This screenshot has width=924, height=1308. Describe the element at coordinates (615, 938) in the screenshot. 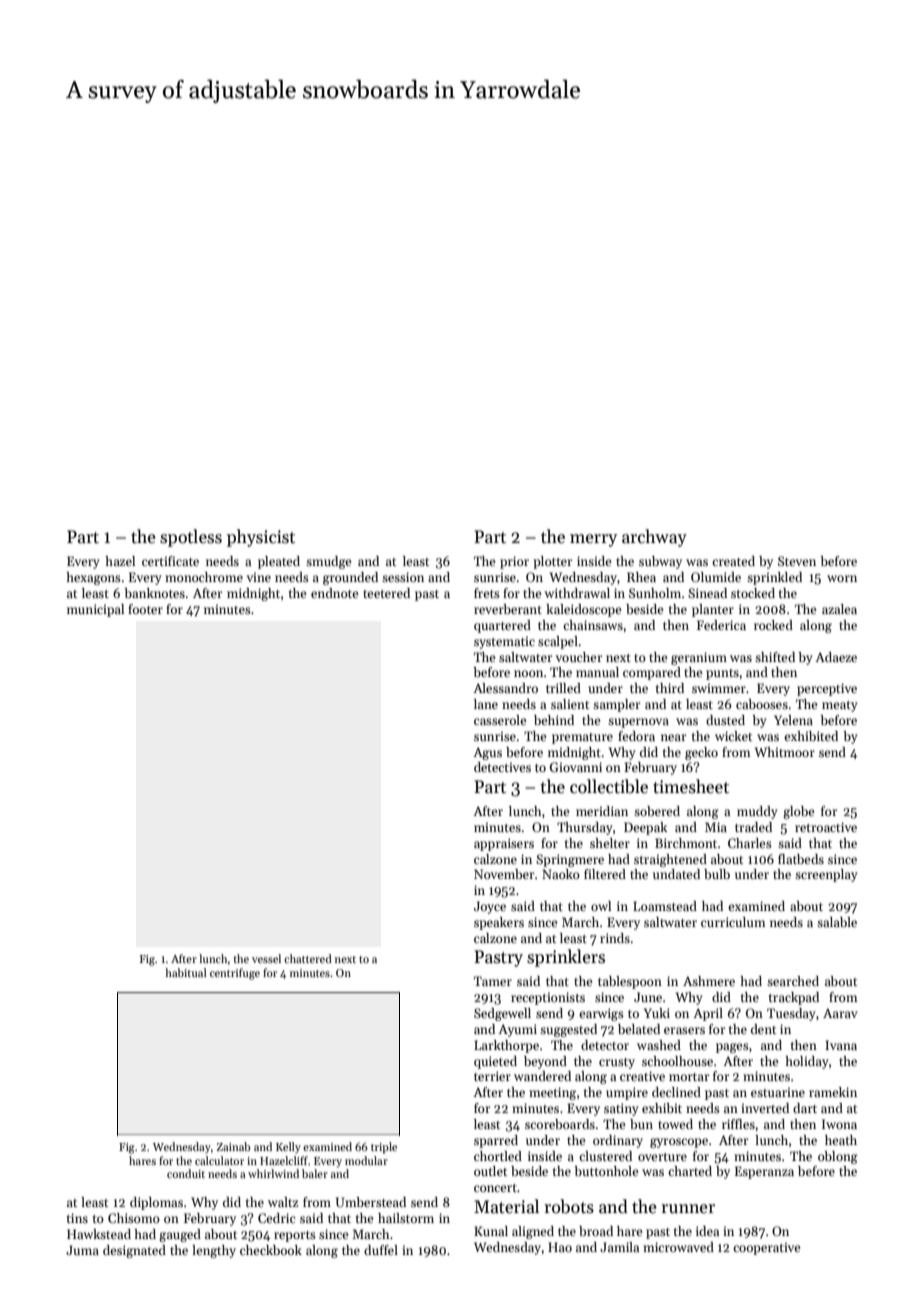

I see `rinds` at that location.
